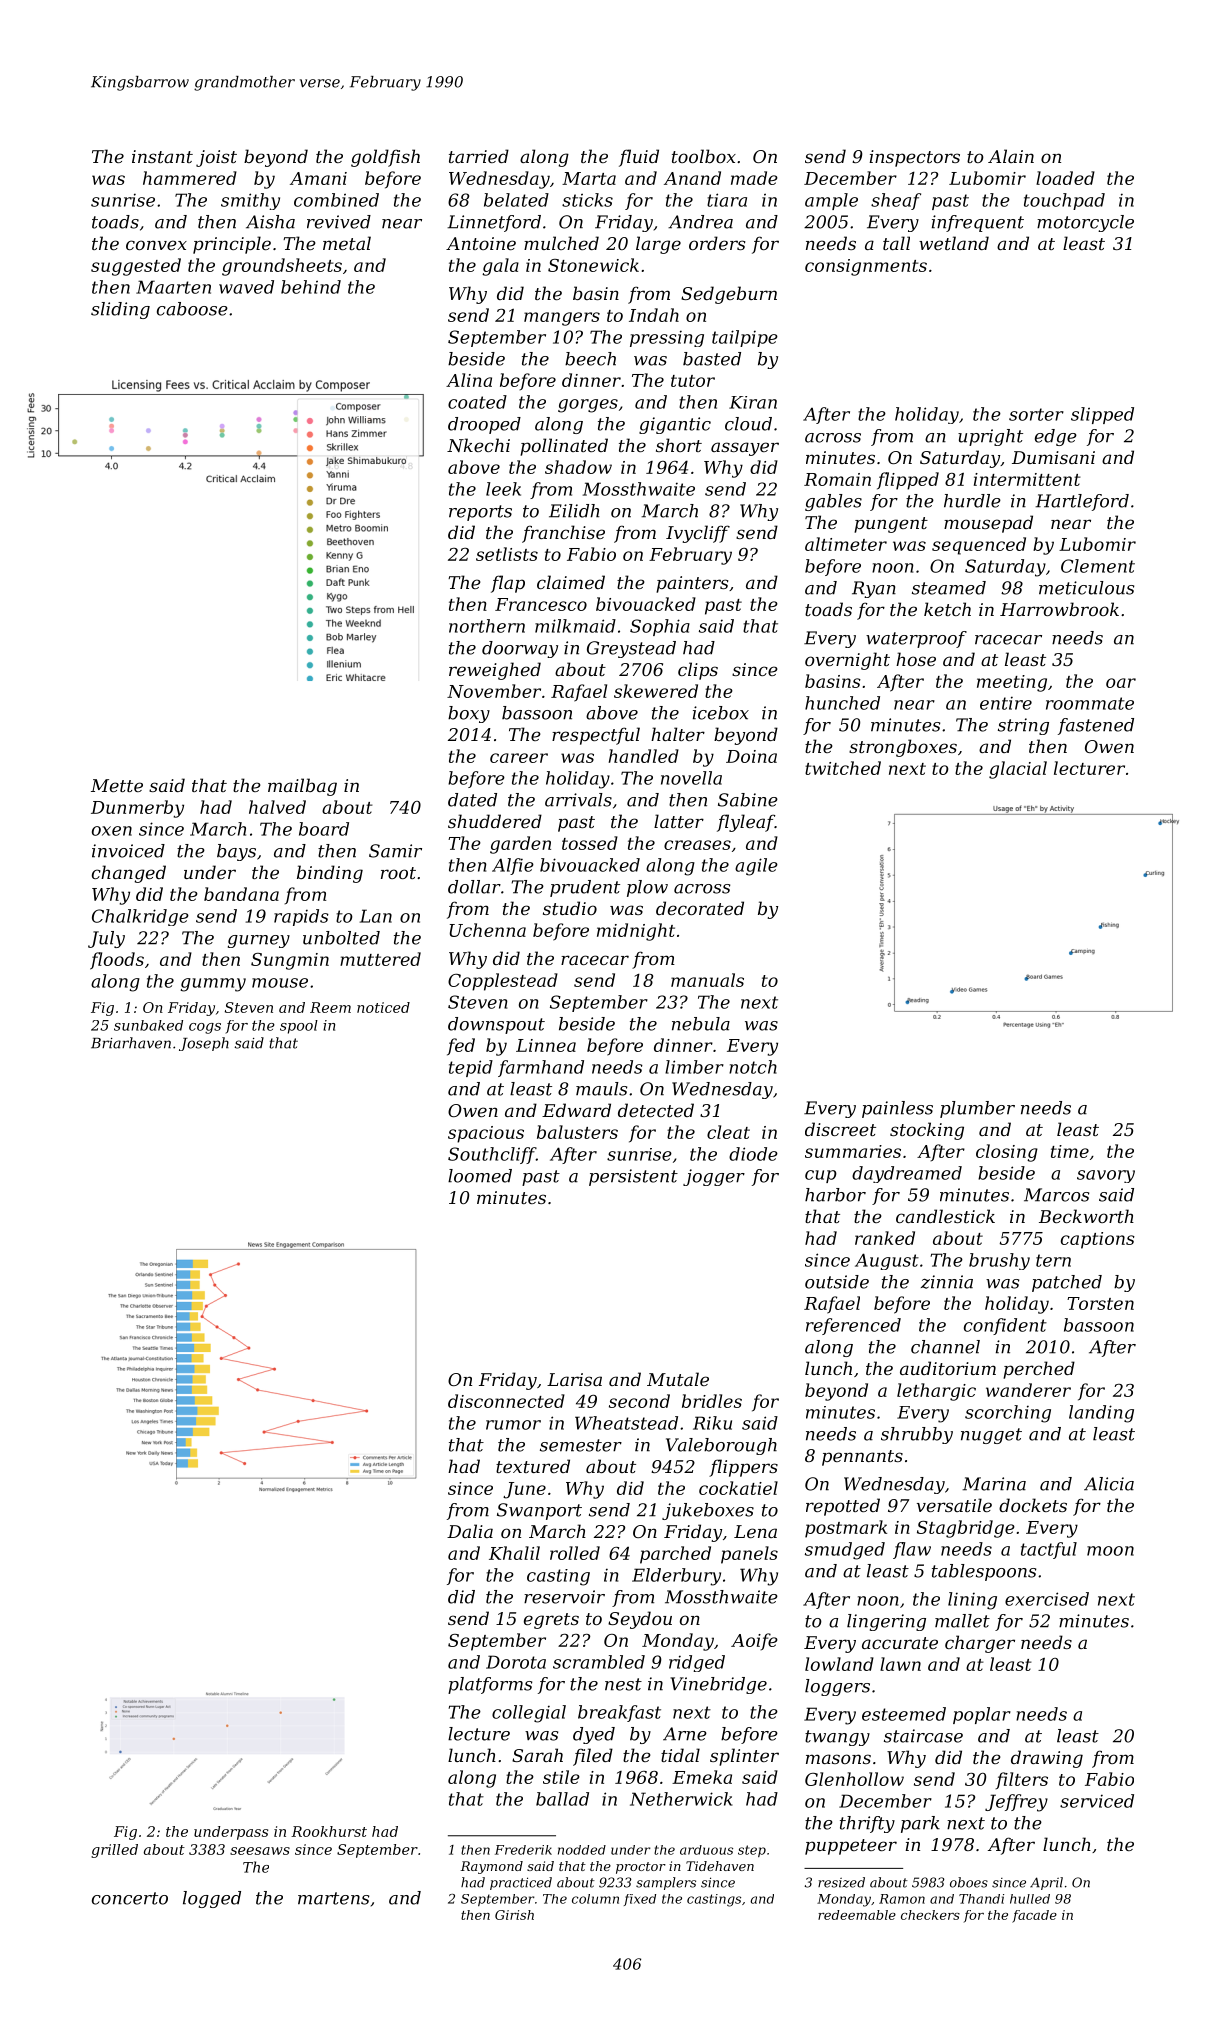  Describe the element at coordinates (633, 1177) in the screenshot. I see `persistent` at that location.
